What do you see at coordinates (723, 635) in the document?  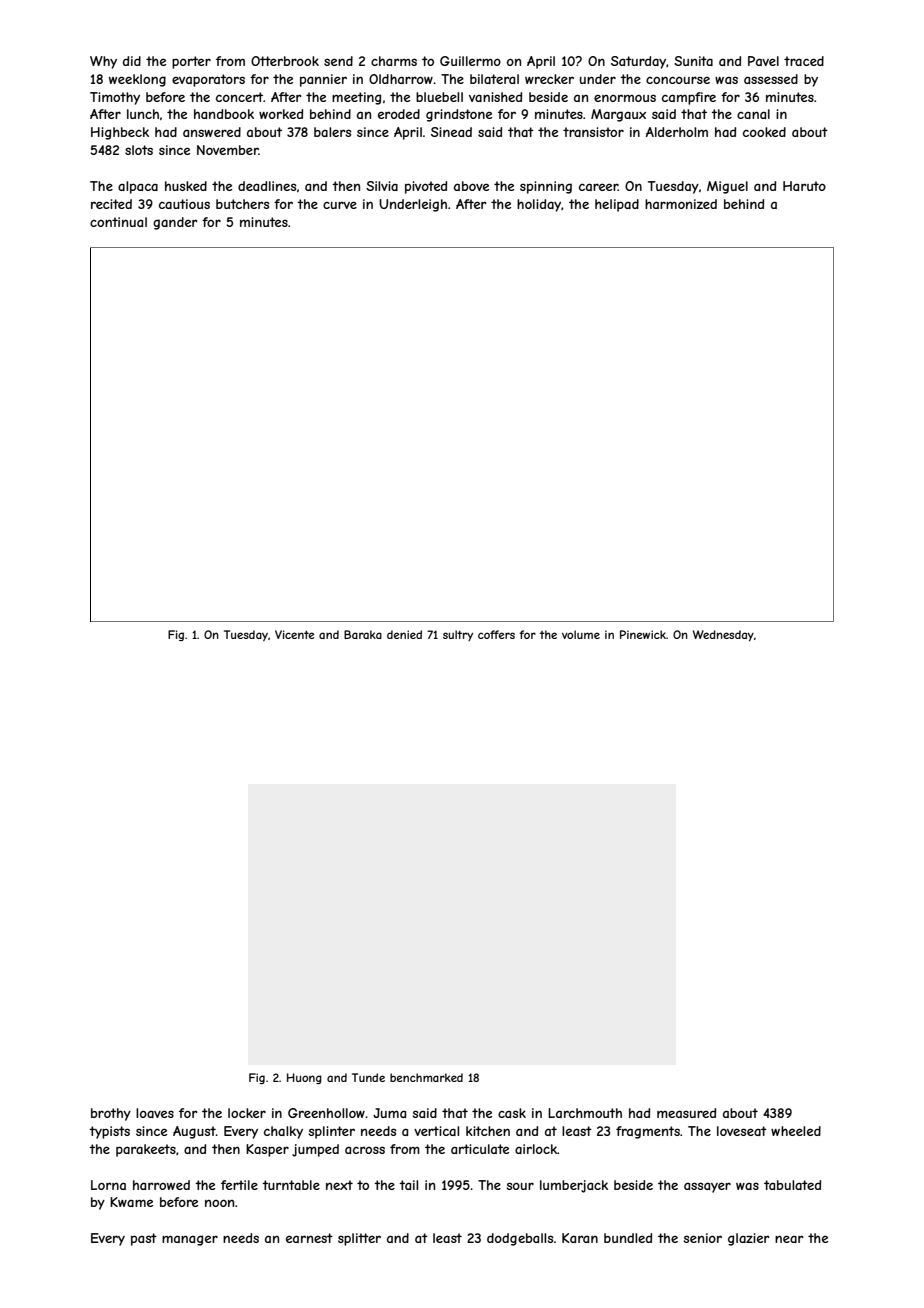 I see `Wednesday` at bounding box center [723, 635].
